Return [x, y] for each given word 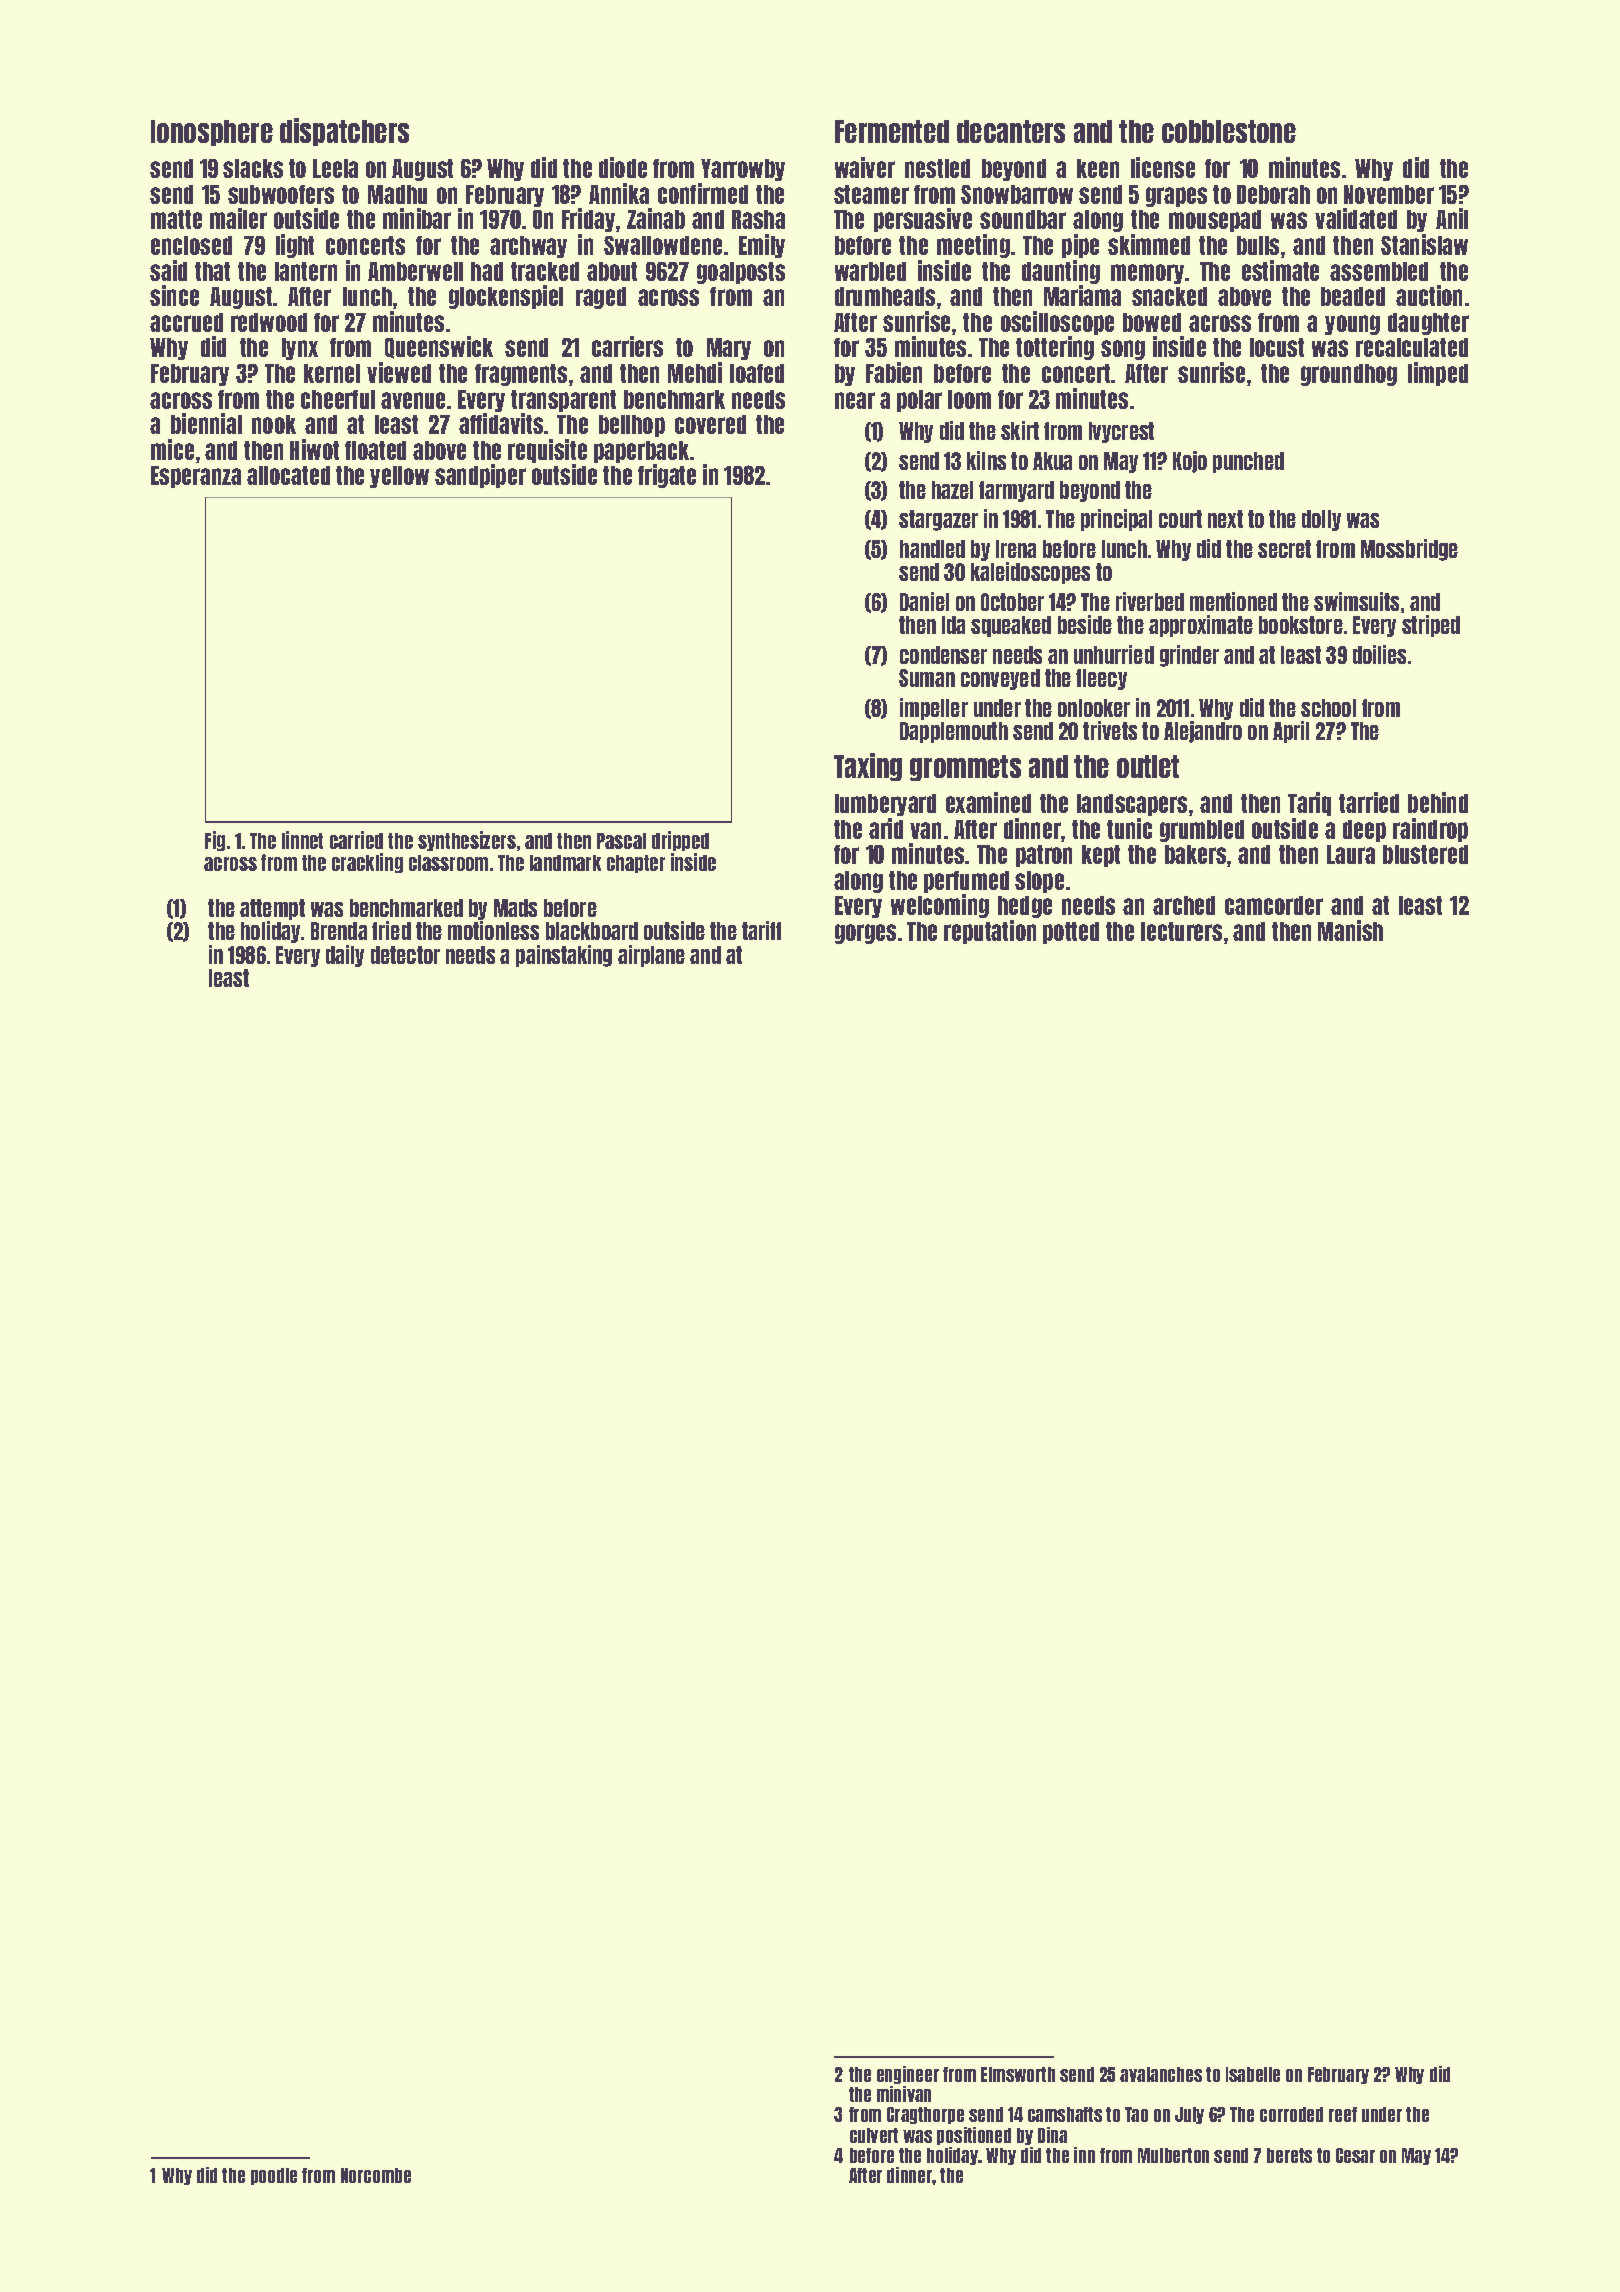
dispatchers [344, 132]
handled [932, 549]
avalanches [1161, 2074]
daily [345, 956]
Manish [1350, 930]
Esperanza [196, 477]
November [1389, 194]
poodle [274, 2176]
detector [405, 955]
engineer [908, 2075]
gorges [865, 934]
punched [1248, 462]
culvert [874, 2135]
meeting [973, 246]
